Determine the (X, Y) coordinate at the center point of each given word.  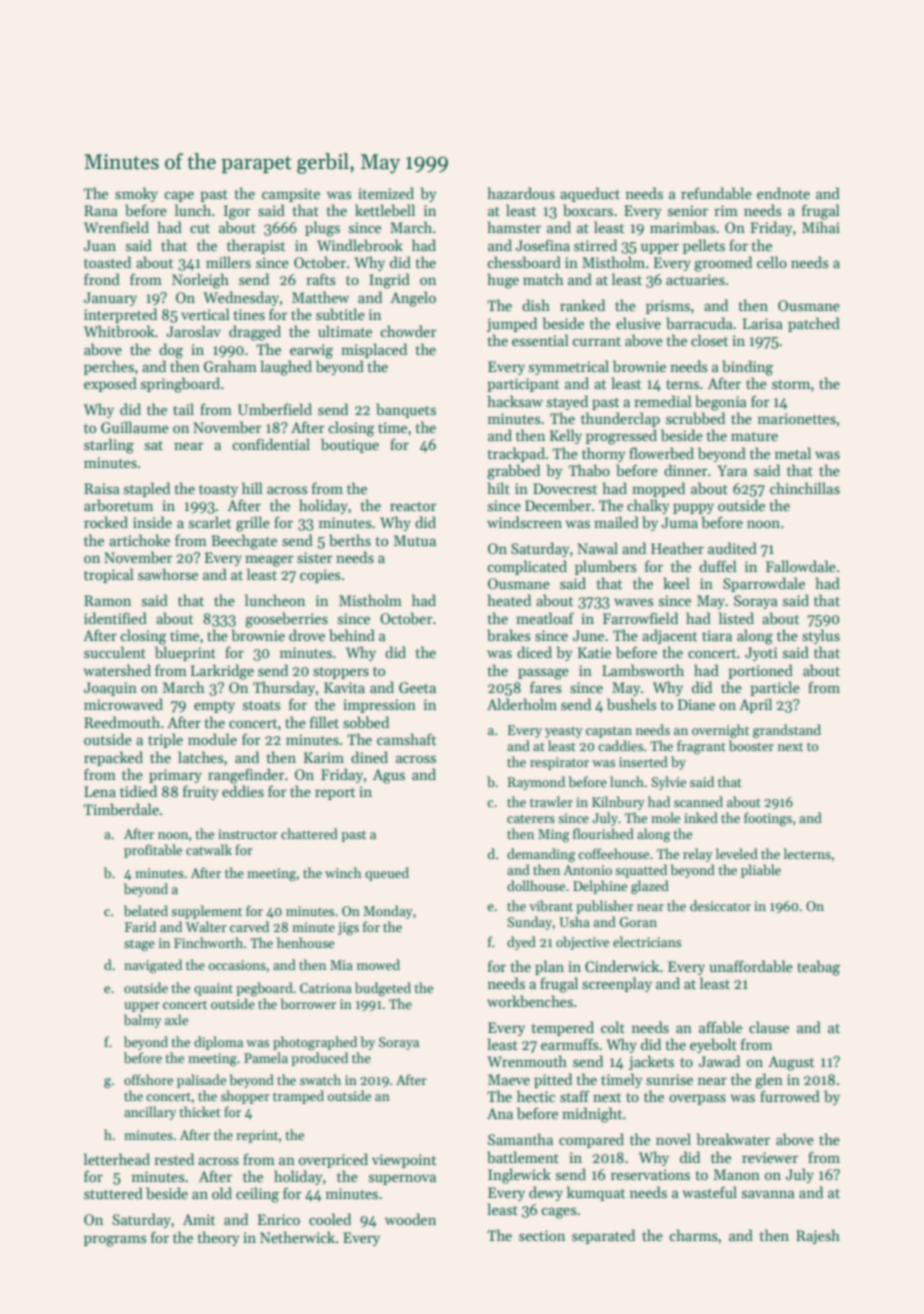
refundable (716, 193)
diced (534, 652)
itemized (386, 193)
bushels (631, 704)
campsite (291, 195)
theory (218, 1238)
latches (200, 757)
